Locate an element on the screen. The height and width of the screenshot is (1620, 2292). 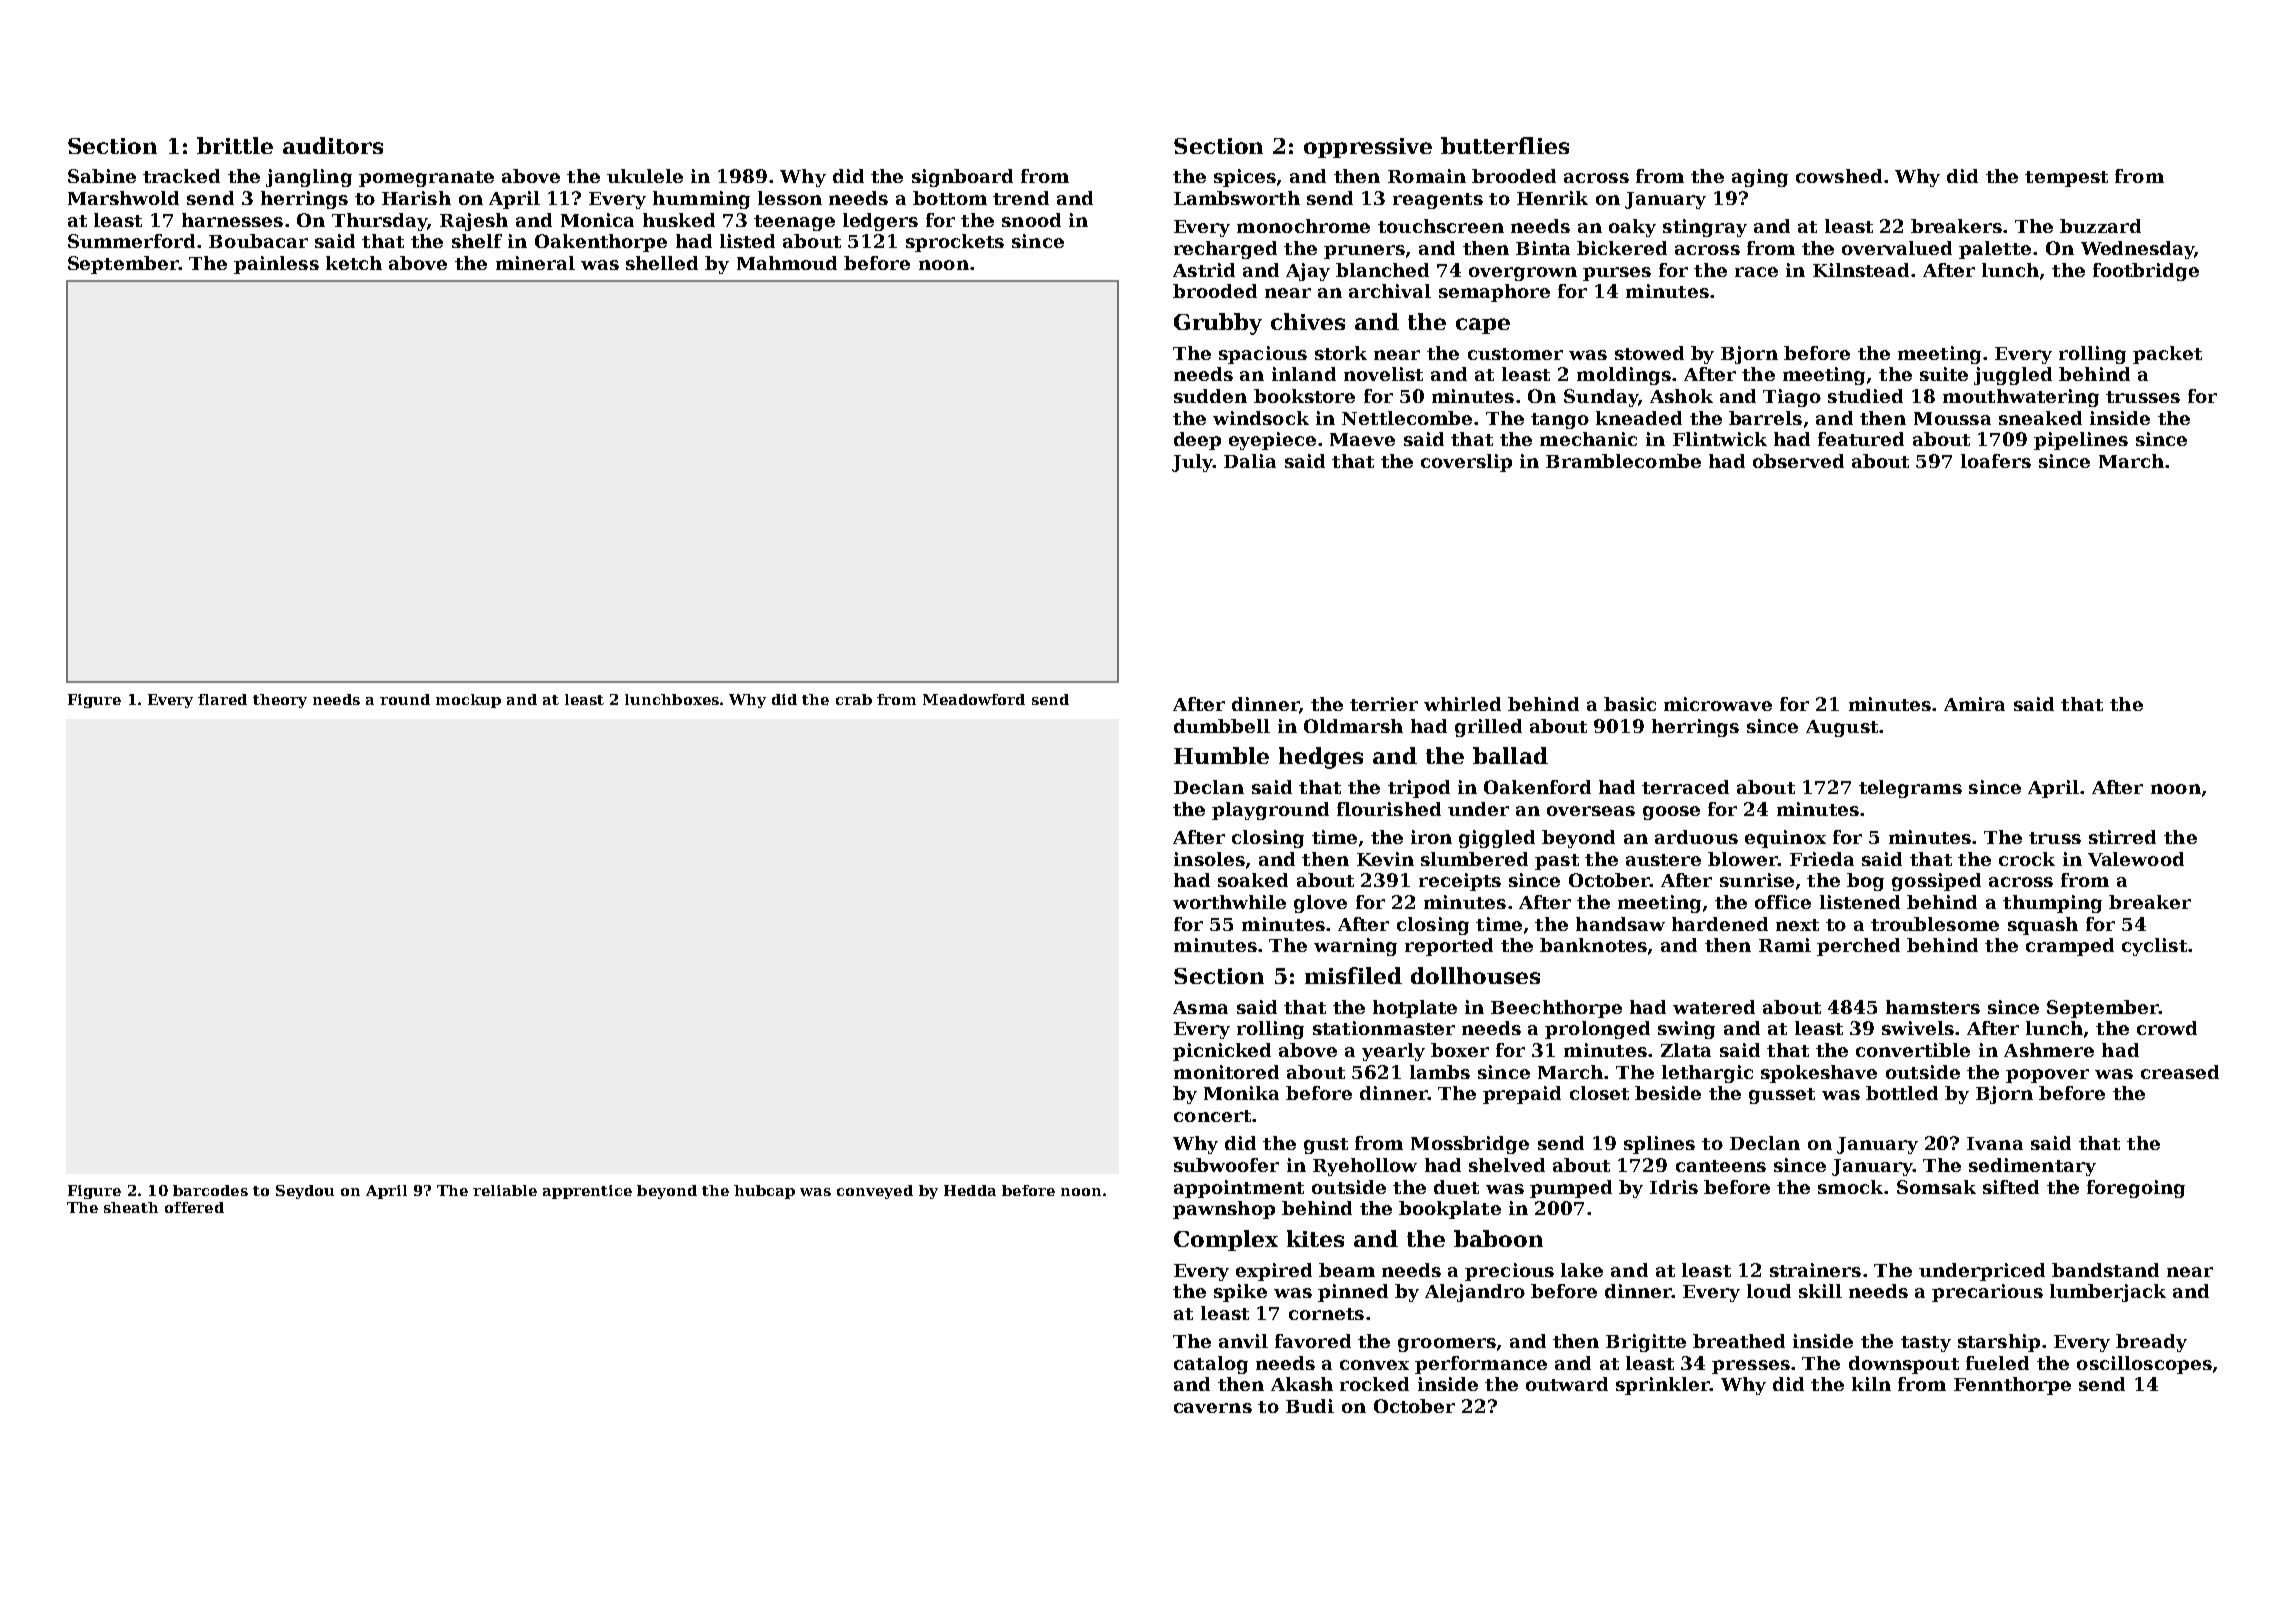
brittle is located at coordinates (235, 145).
